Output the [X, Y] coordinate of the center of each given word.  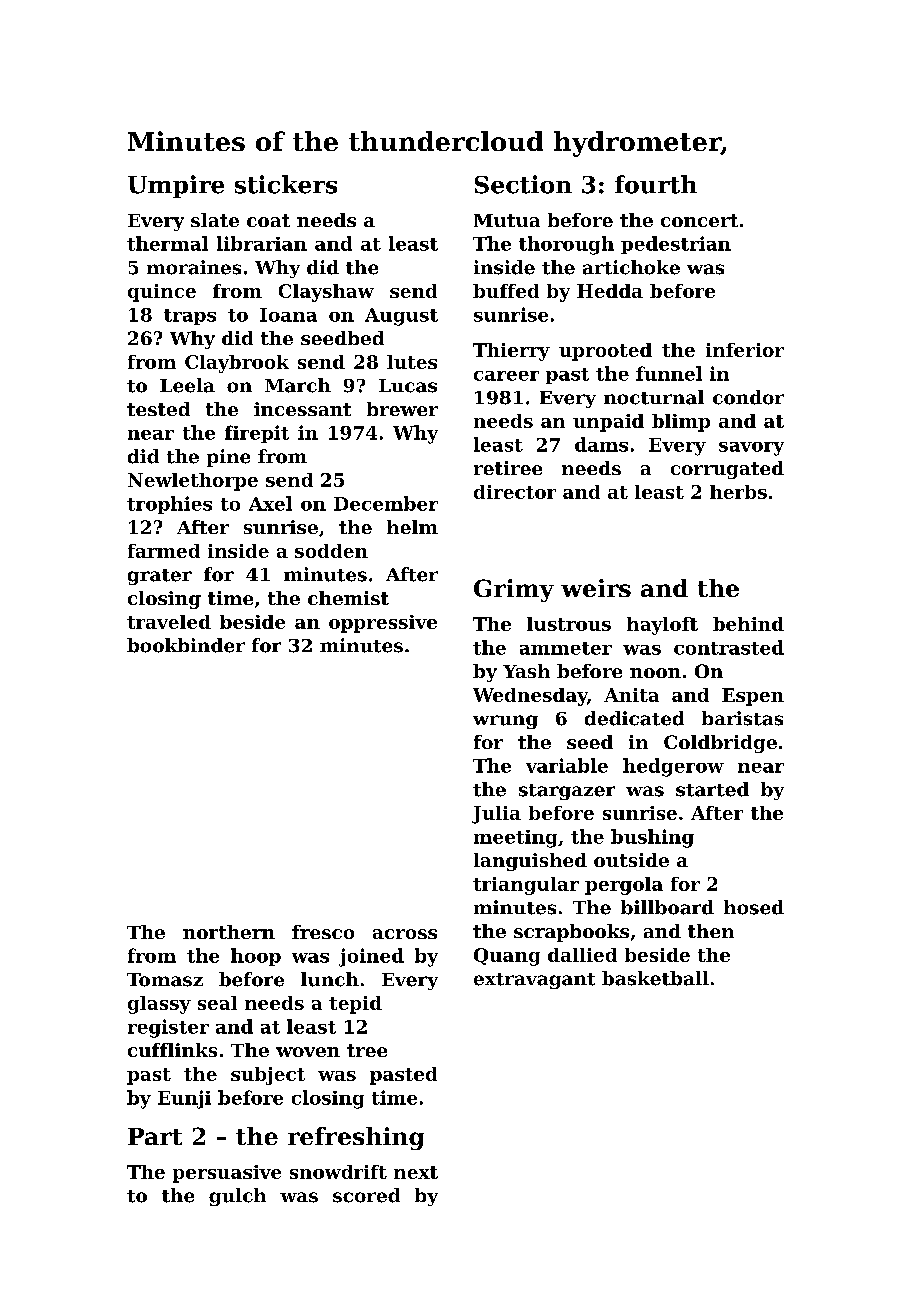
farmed [164, 551]
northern [229, 932]
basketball [655, 978]
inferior [745, 350]
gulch [237, 1197]
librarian [262, 243]
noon [655, 673]
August [401, 317]
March [298, 385]
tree [367, 1050]
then [711, 931]
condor [748, 397]
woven [308, 1052]
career [506, 376]
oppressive [383, 624]
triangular [526, 886]
